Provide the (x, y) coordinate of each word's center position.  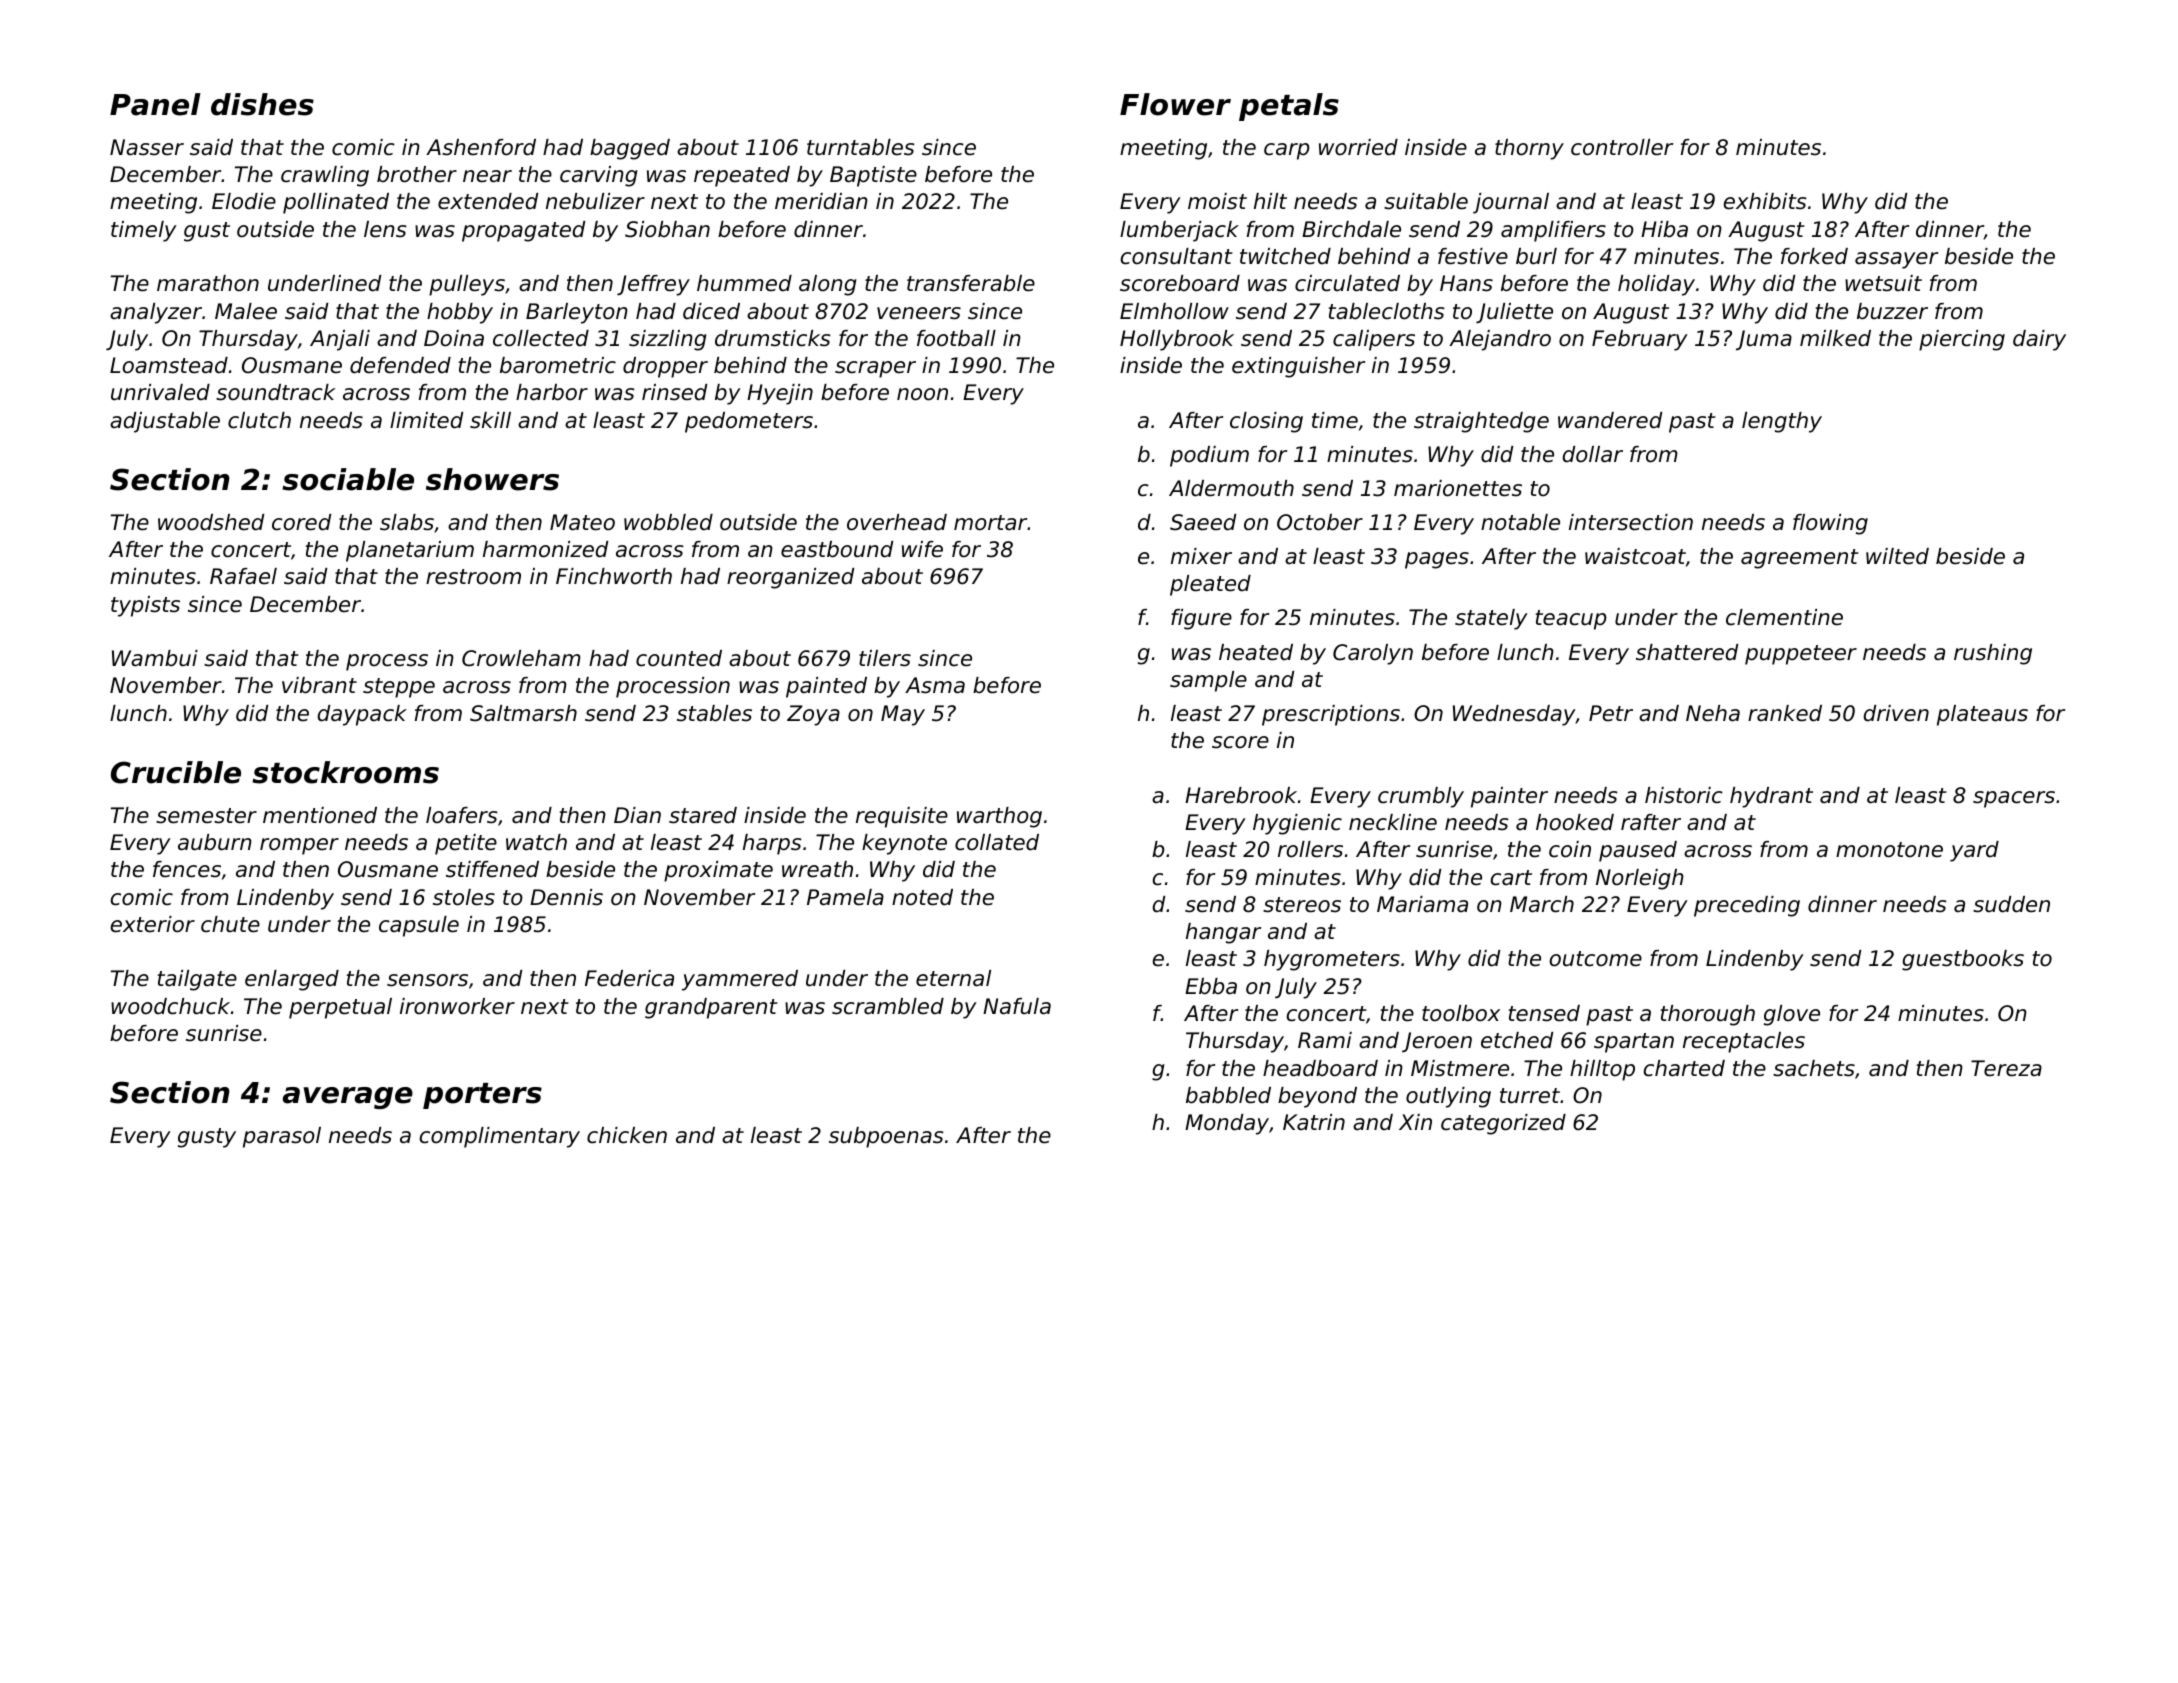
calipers (1374, 340)
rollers (1310, 849)
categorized (1503, 1124)
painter (1509, 797)
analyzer (156, 313)
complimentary (500, 1137)
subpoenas (886, 1137)
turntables (860, 147)
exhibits (1765, 201)
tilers (885, 658)
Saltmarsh (523, 713)
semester (206, 816)
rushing (1993, 654)
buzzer (1892, 311)
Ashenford (481, 147)
